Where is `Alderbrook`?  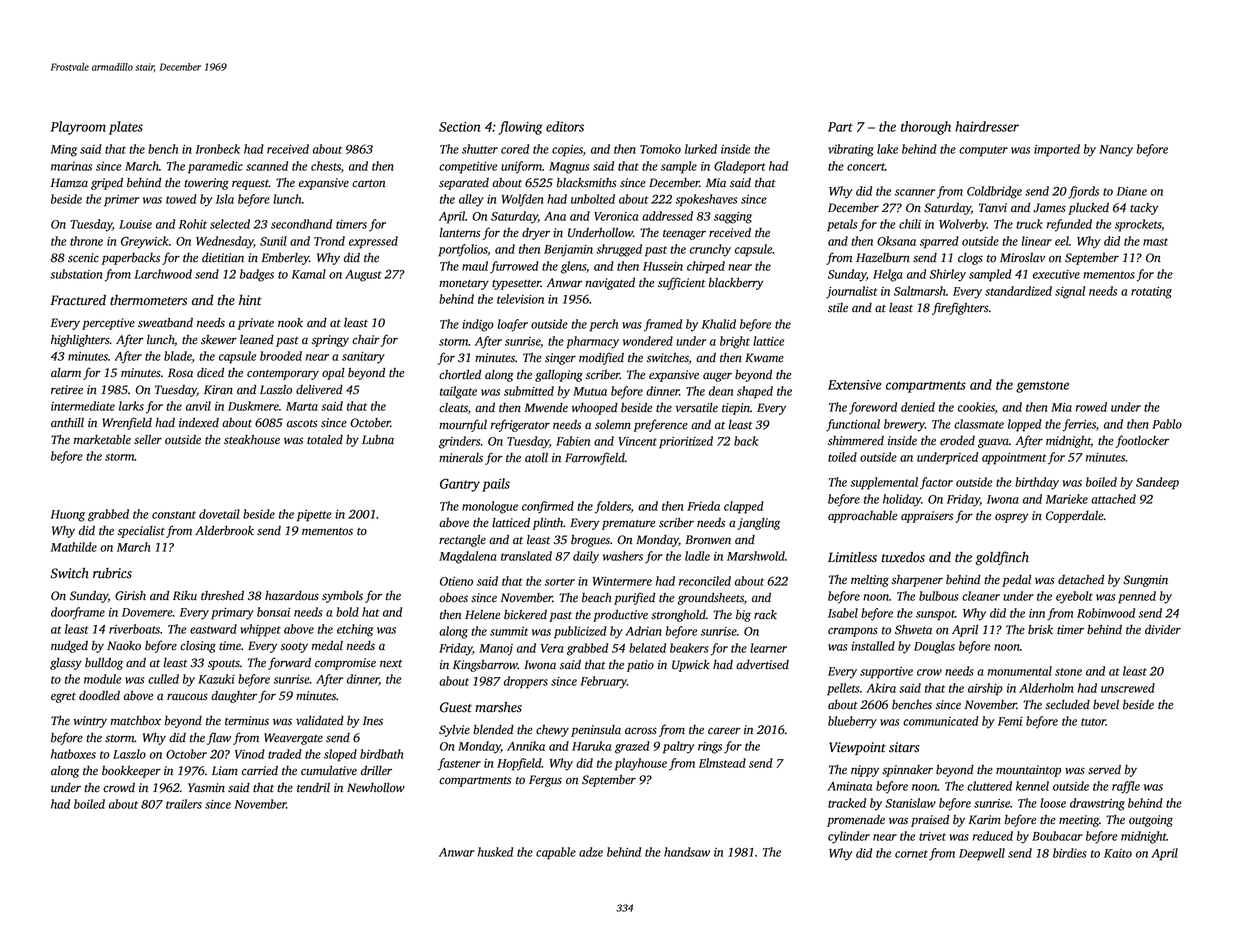
Alderbrook is located at coordinates (224, 531).
